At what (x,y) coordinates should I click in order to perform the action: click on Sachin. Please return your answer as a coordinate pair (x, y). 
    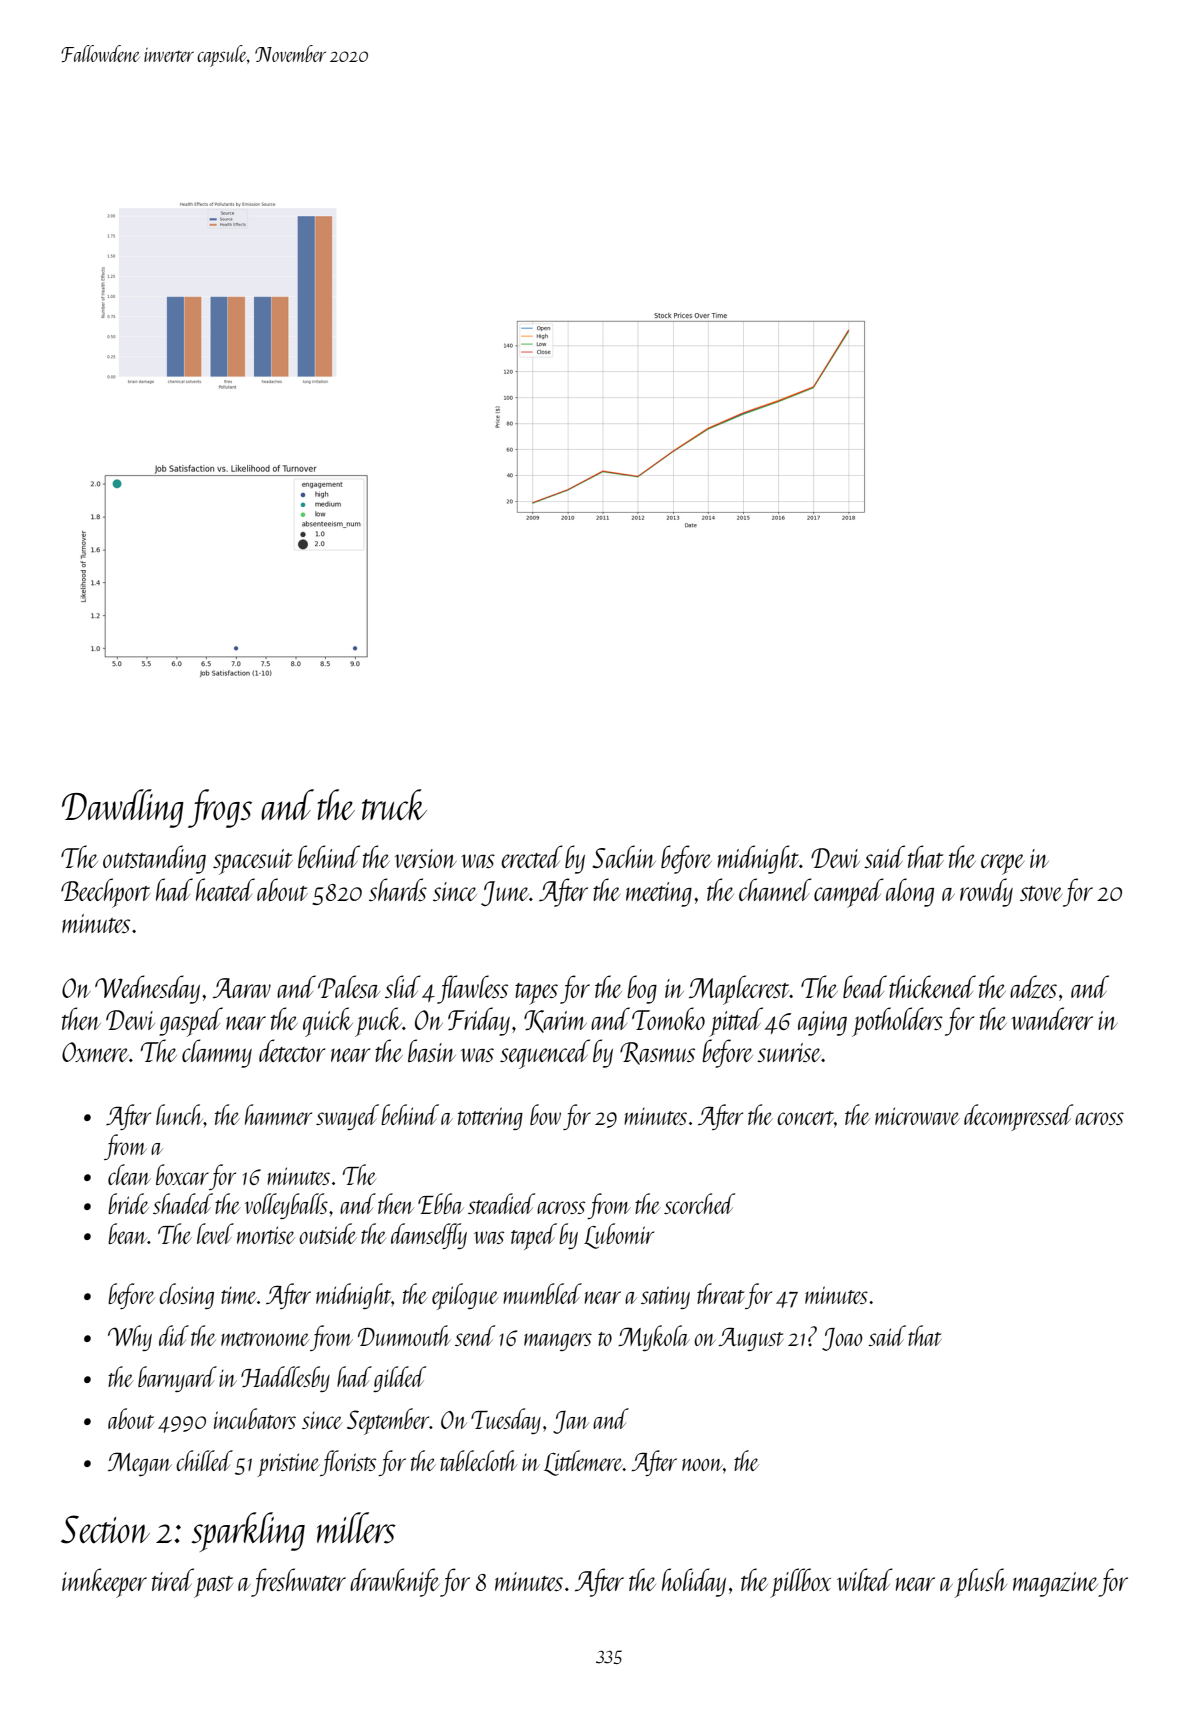
    Looking at the image, I should click on (624, 856).
